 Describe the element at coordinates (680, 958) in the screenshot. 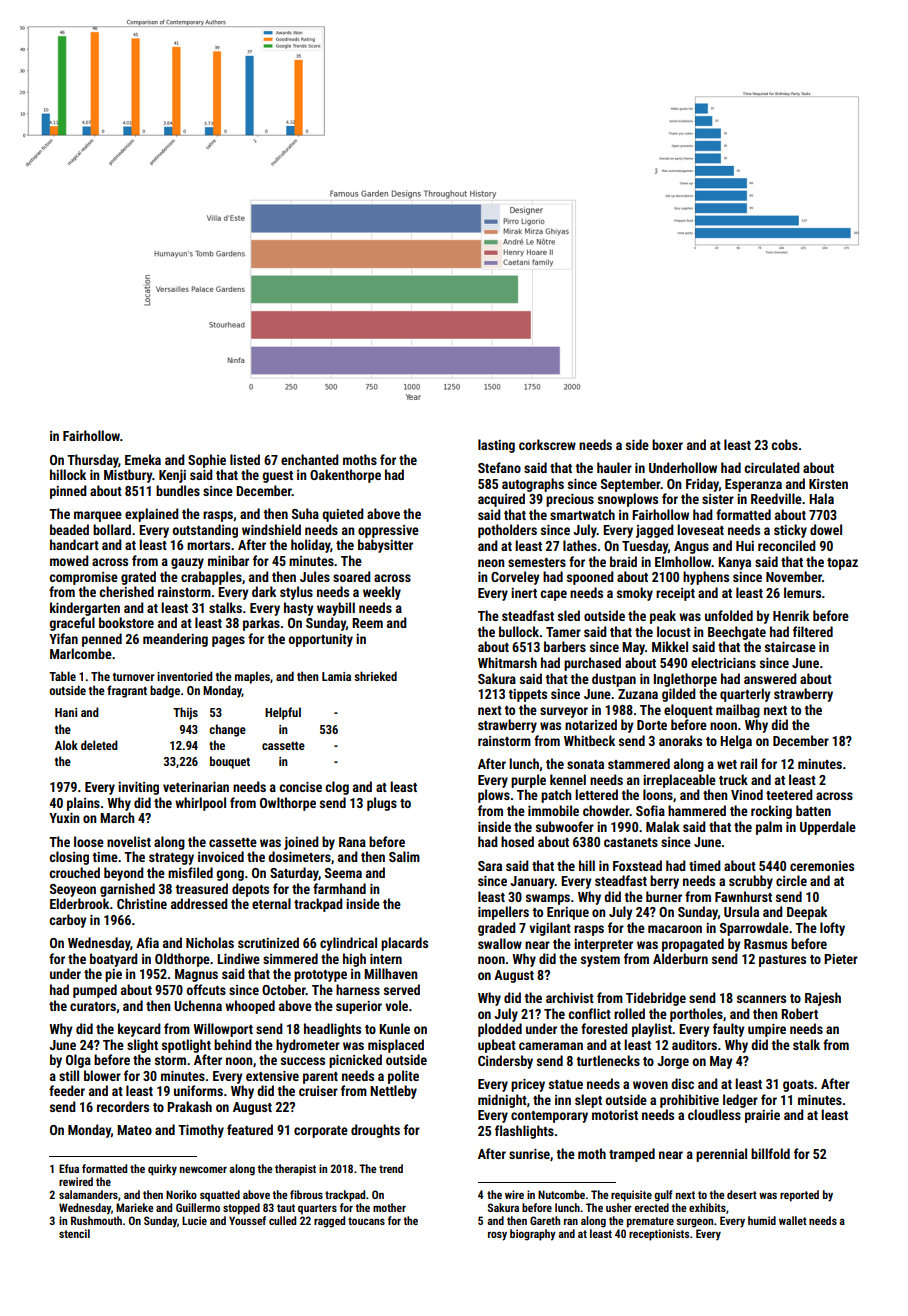

I see `Alderburn` at that location.
